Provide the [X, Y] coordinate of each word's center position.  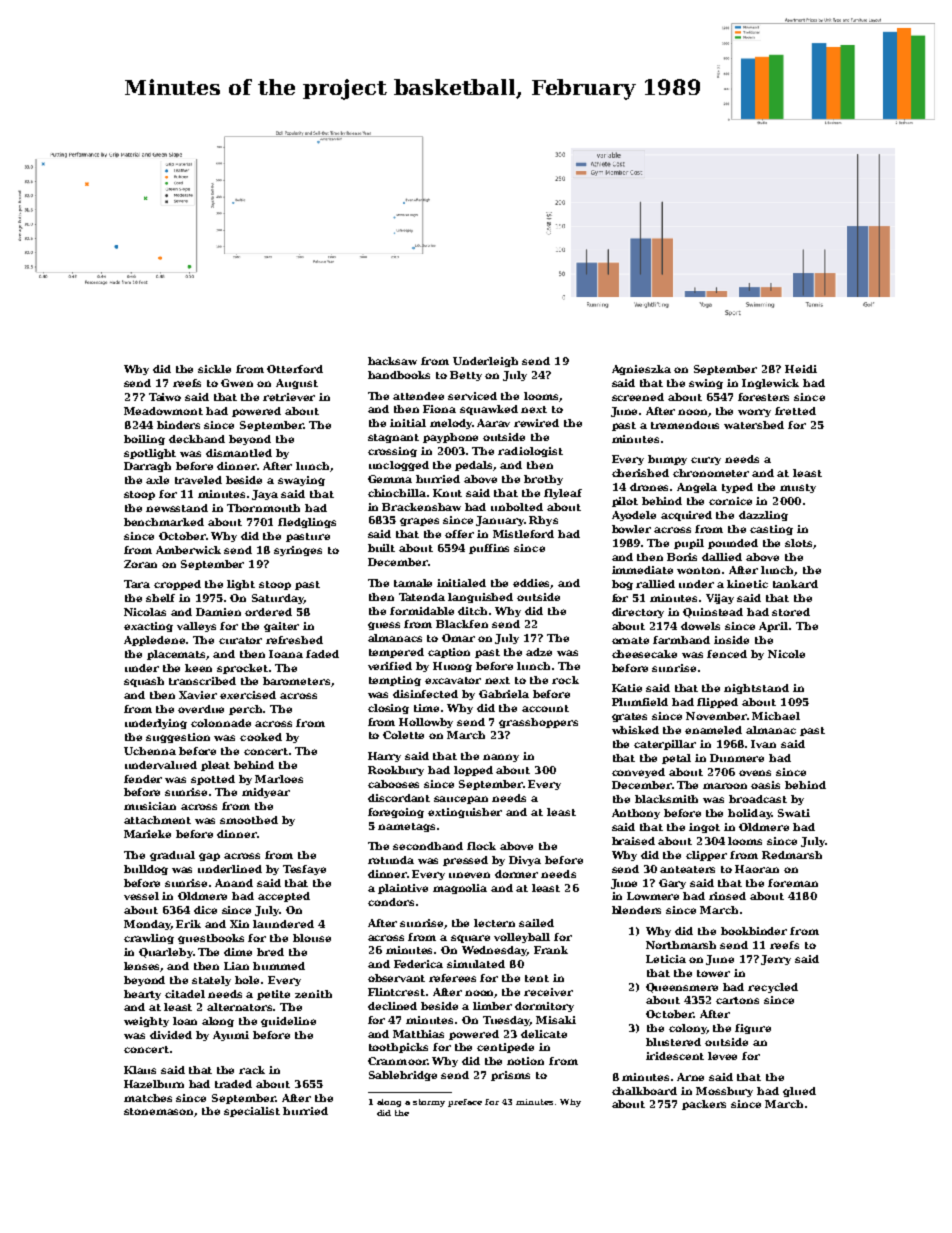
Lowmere [653, 896]
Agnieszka [641, 370]
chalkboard [644, 1091]
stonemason [159, 1112]
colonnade [221, 723]
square [470, 939]
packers [704, 1105]
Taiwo [165, 397]
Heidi [801, 369]
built [381, 548]
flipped [717, 703]
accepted [284, 897]
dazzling [763, 516]
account [545, 708]
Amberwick [188, 550]
